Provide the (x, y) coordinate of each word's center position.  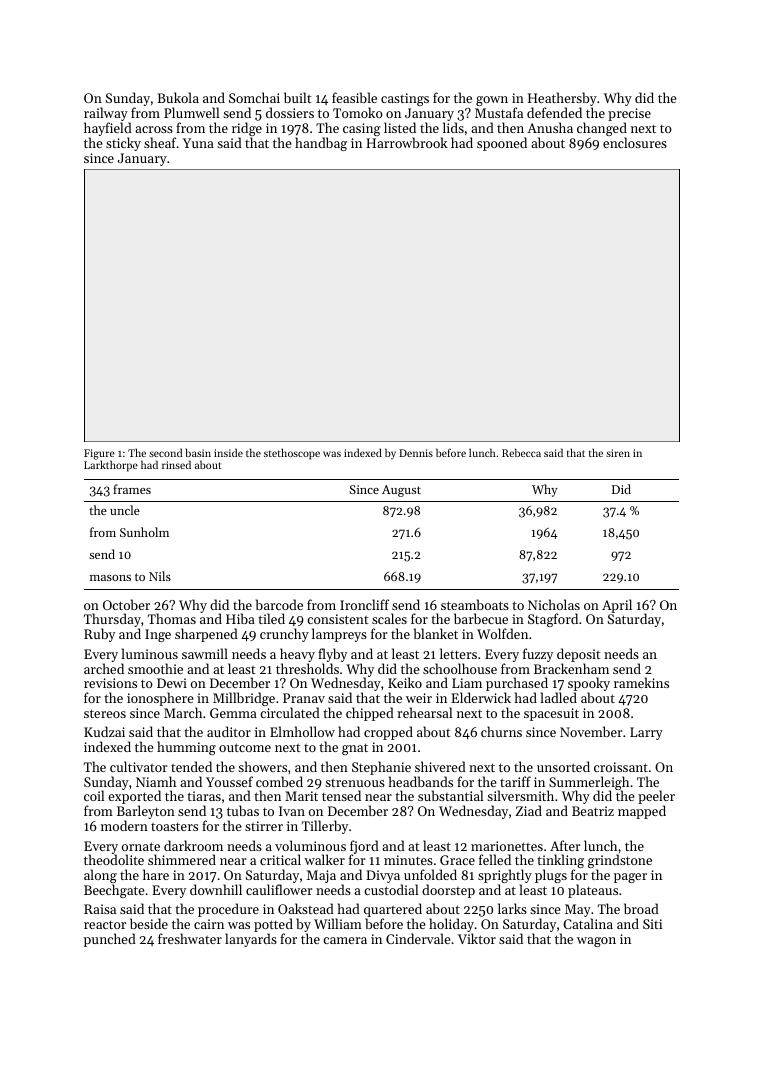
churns (501, 731)
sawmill (205, 653)
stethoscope (292, 454)
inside (228, 452)
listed (400, 127)
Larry (646, 733)
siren (618, 453)
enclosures (635, 142)
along (100, 877)
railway (106, 114)
